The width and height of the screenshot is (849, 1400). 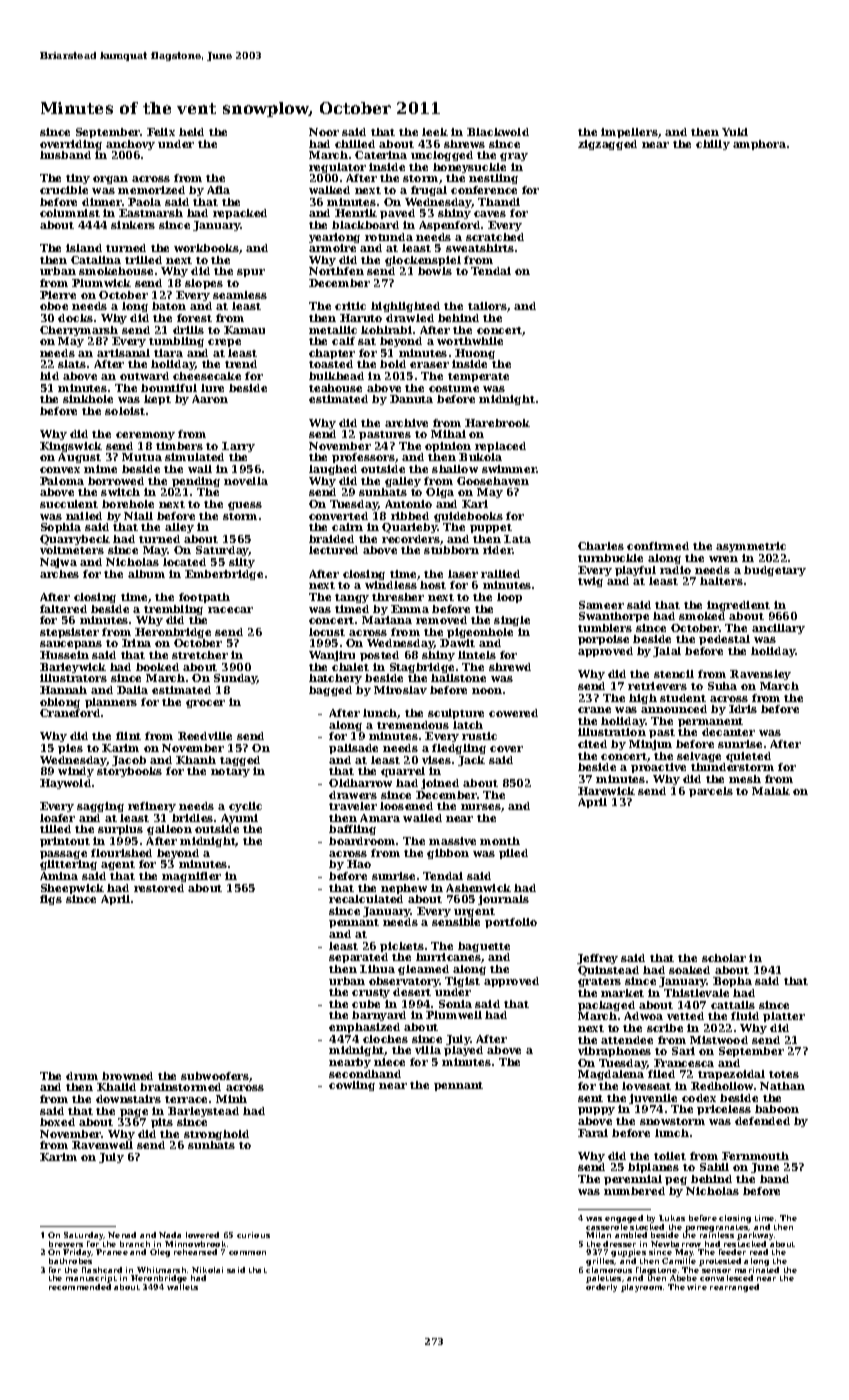 I want to click on smoked, so click(x=702, y=616).
